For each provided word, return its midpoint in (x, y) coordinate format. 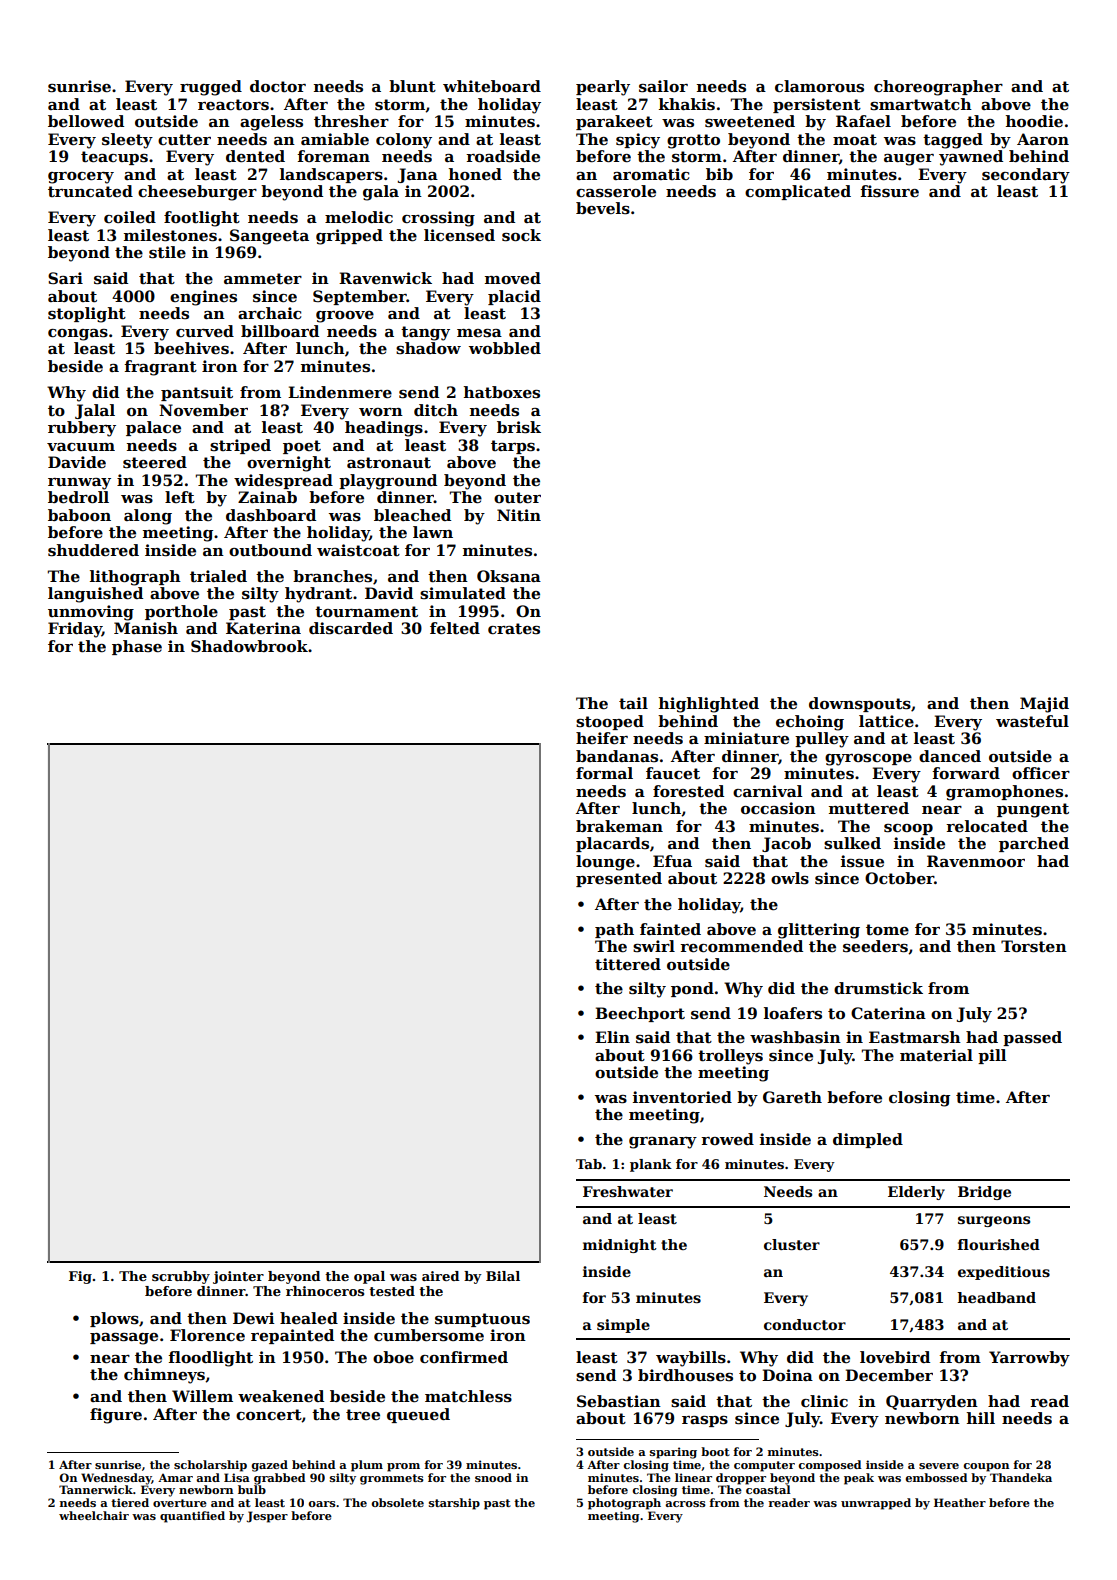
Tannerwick (96, 1489)
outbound (270, 550)
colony (404, 141)
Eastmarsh (915, 1037)
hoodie (1034, 121)
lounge (605, 863)
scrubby (181, 1277)
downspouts (860, 704)
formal (604, 773)
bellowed (86, 121)
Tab (589, 1164)
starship (454, 1504)
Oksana (509, 576)
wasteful (1032, 721)
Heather (960, 1502)
